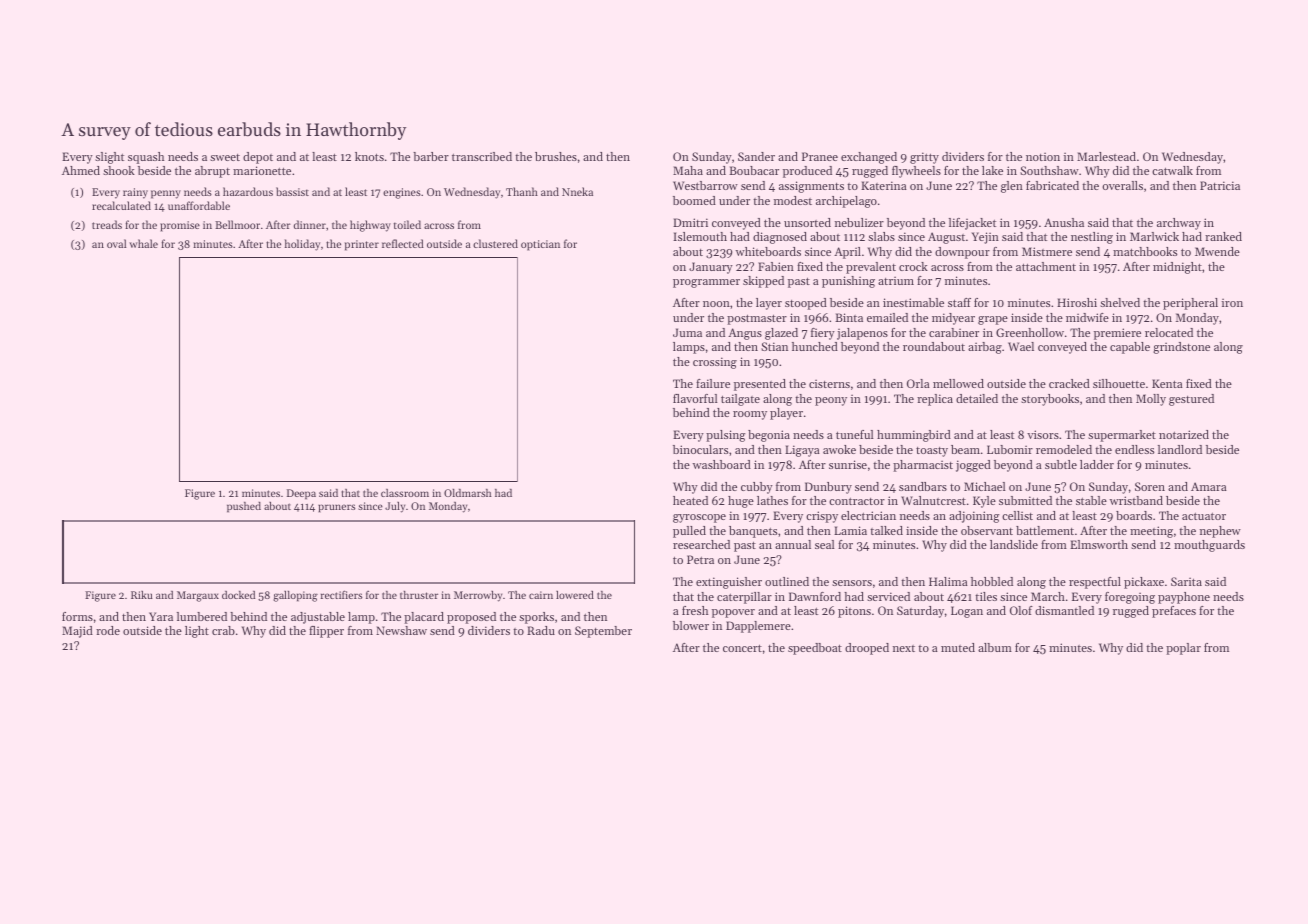  I want to click on oval, so click(116, 243).
